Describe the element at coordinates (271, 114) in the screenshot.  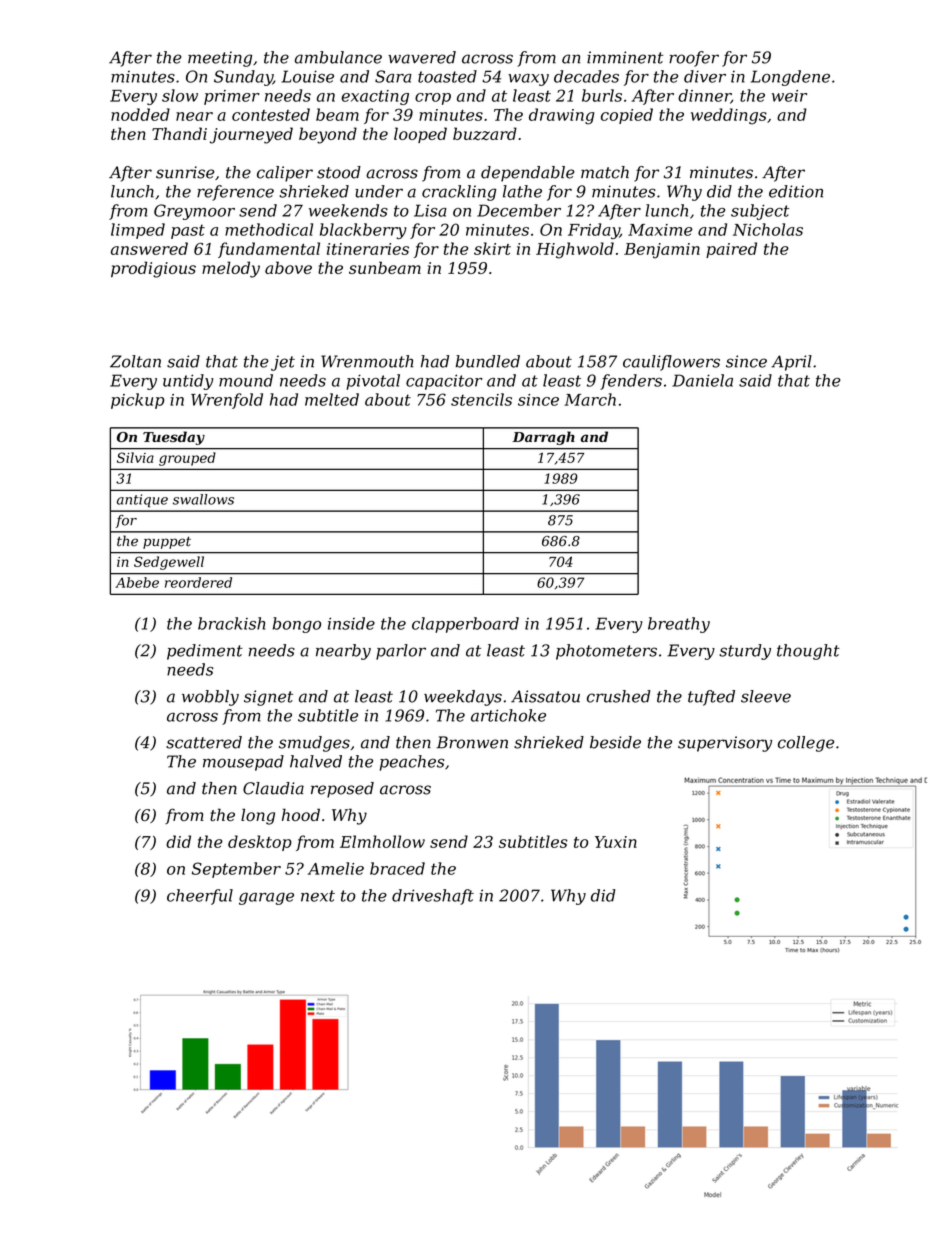
I see `contested` at that location.
